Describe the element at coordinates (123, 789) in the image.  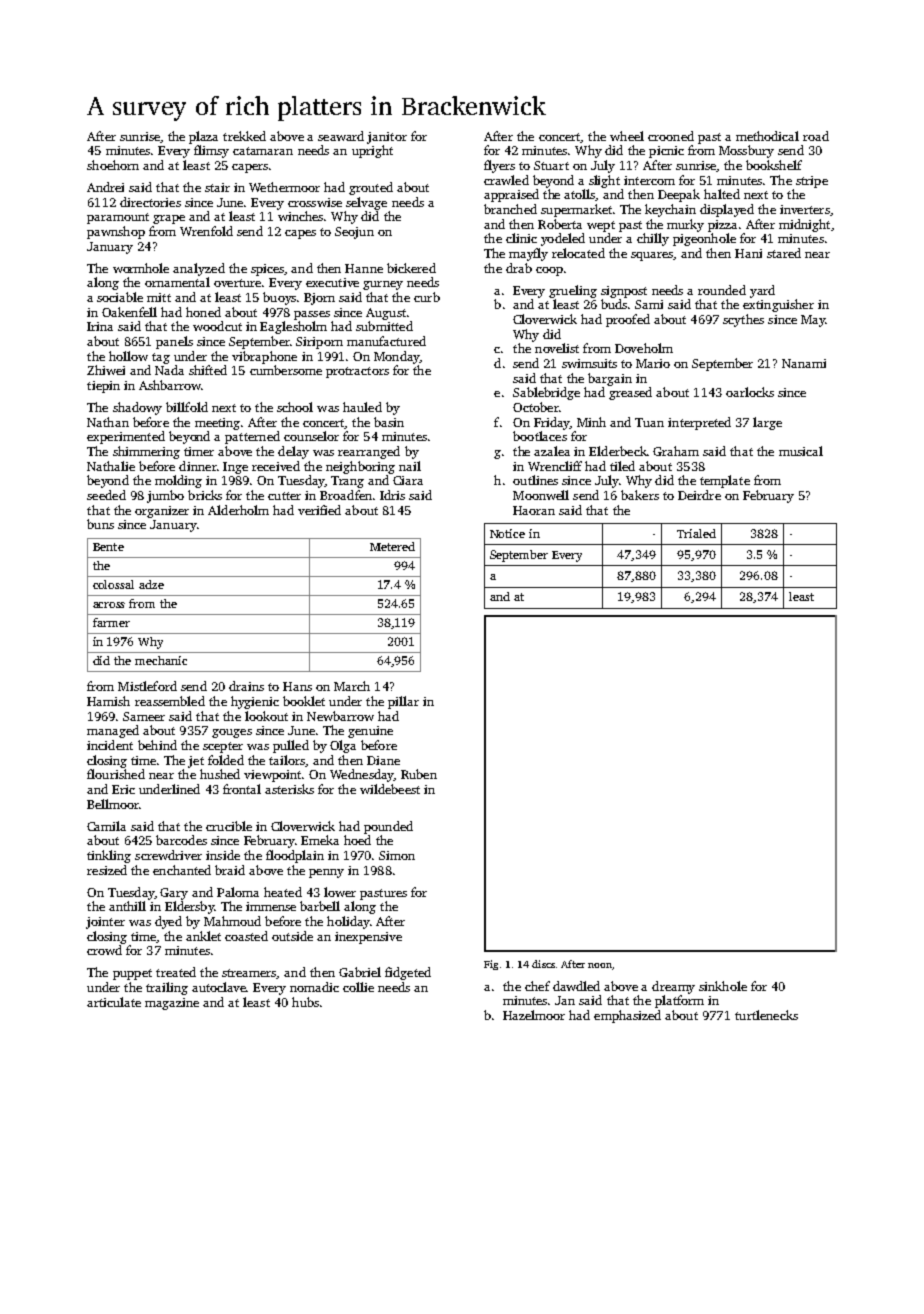
I see `Eric` at that location.
